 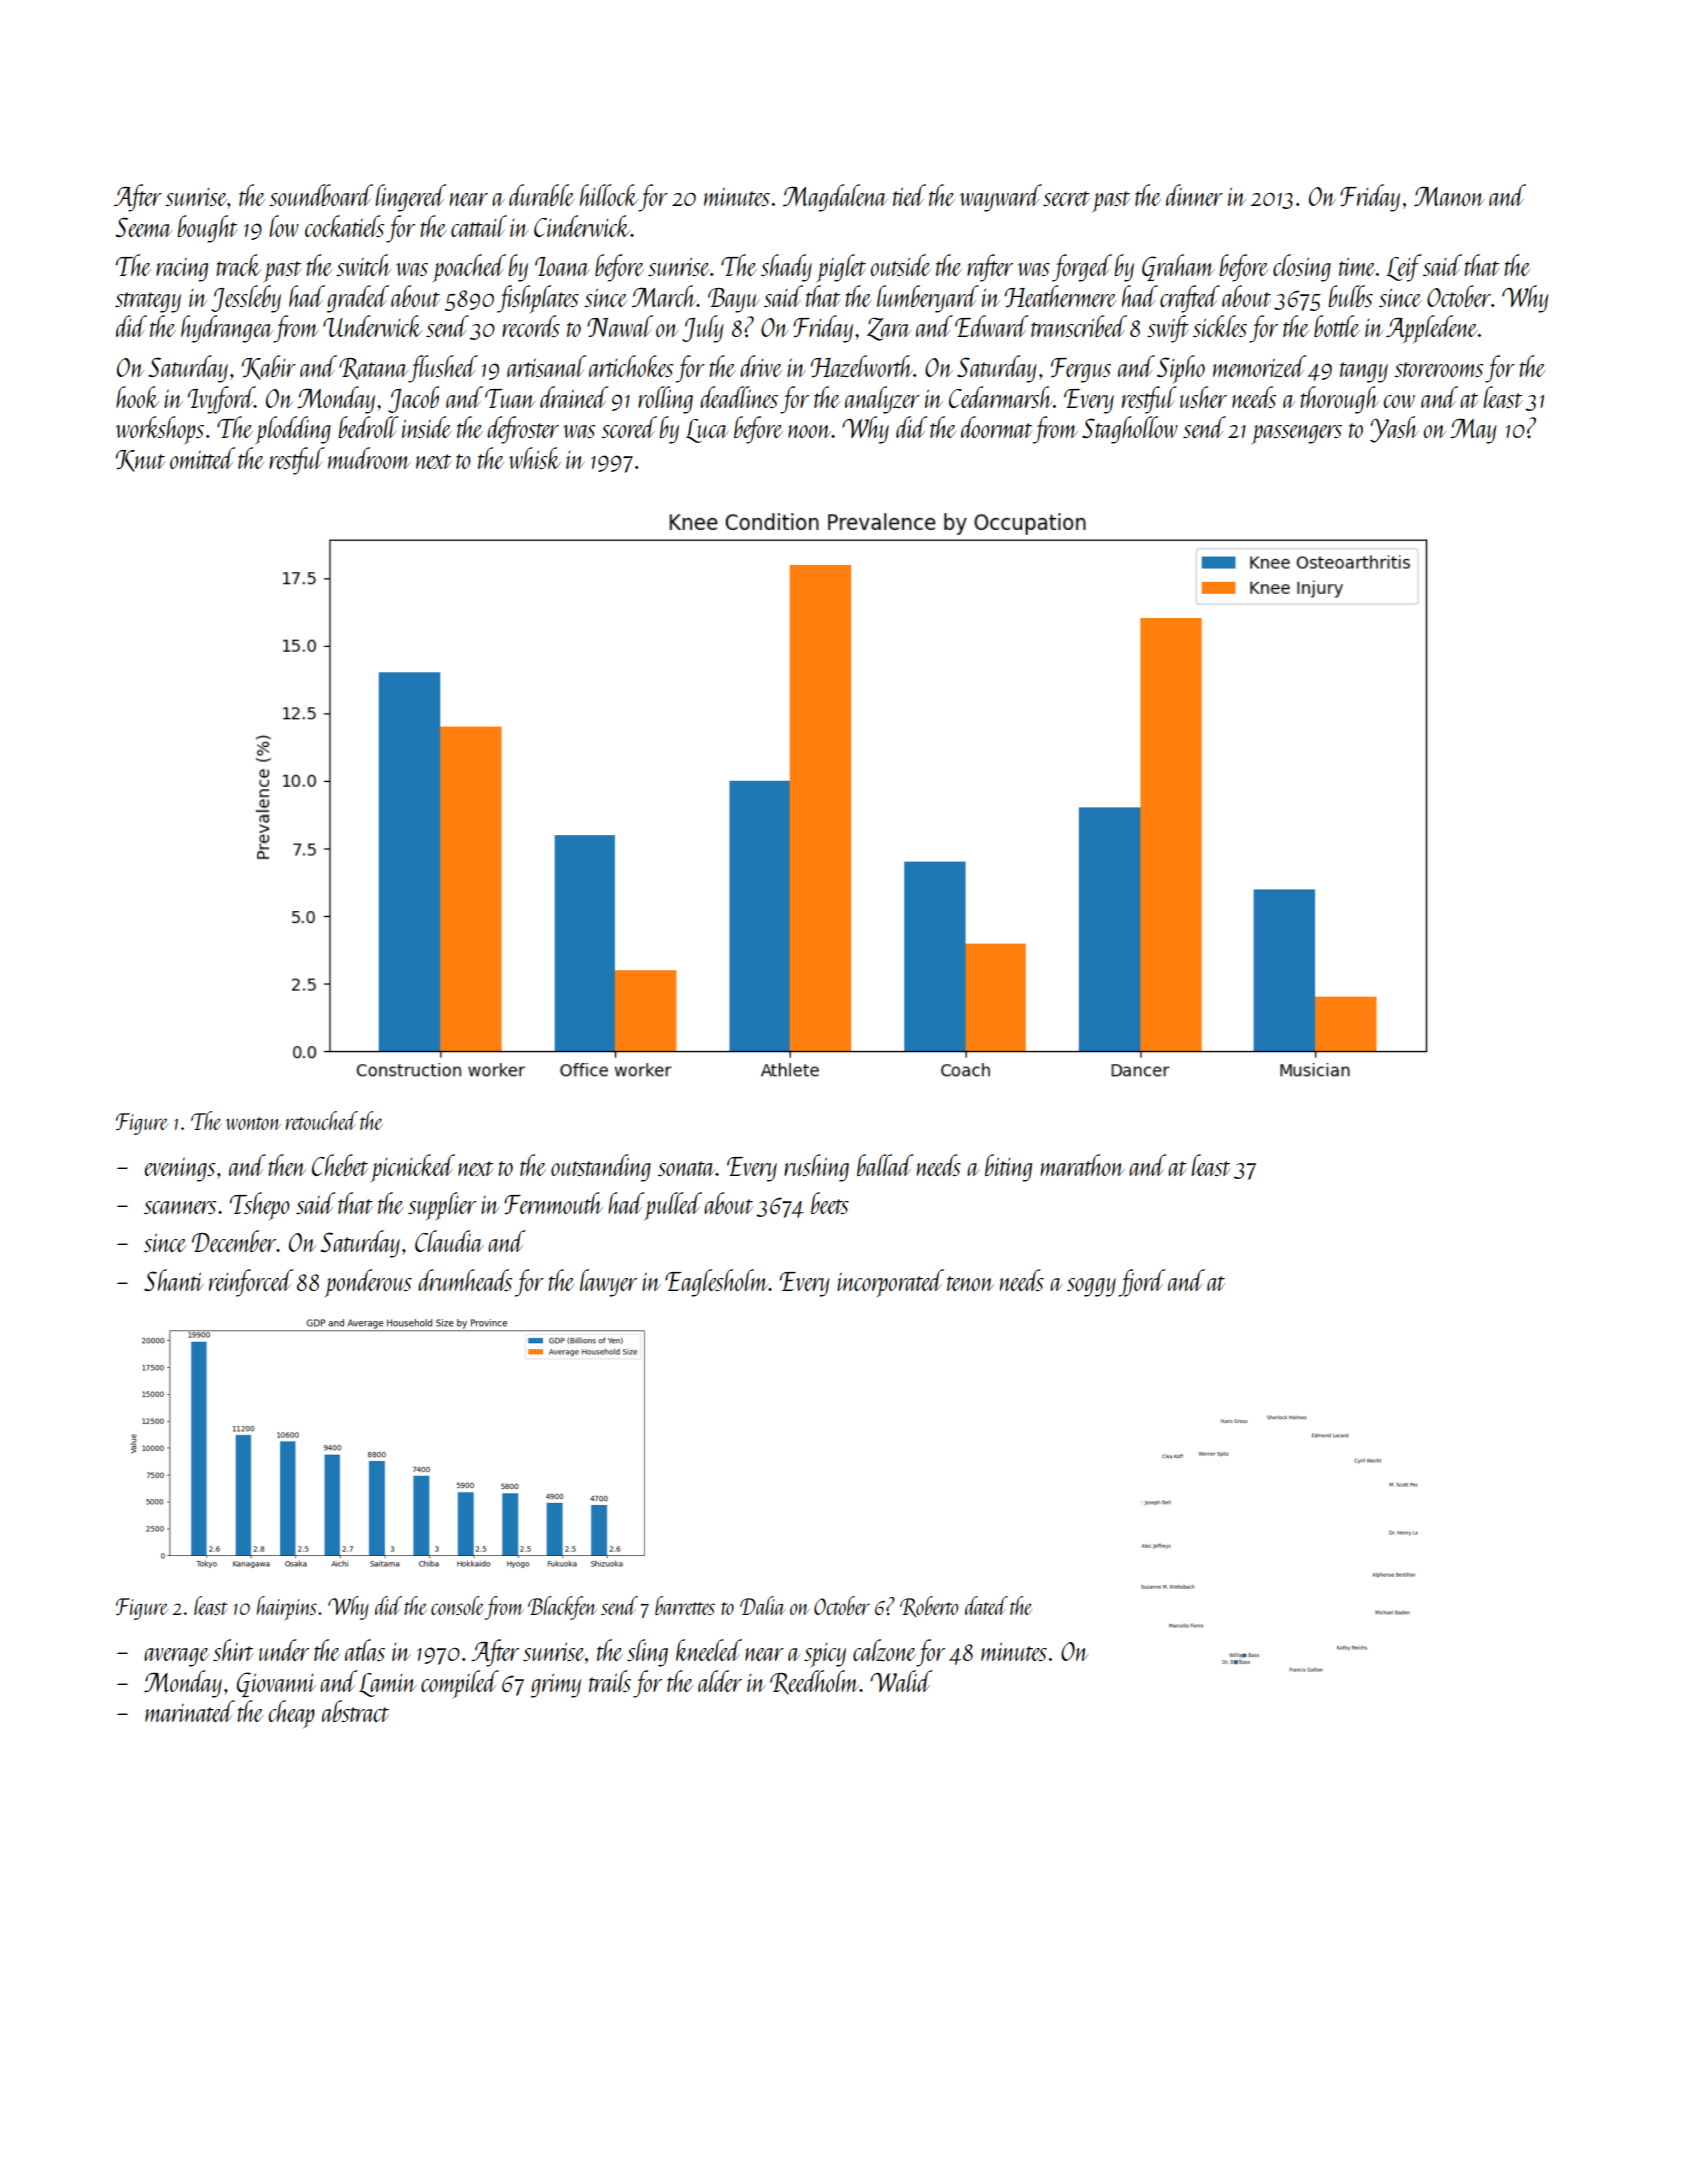 What do you see at coordinates (986, 1605) in the screenshot?
I see `dated` at bounding box center [986, 1605].
